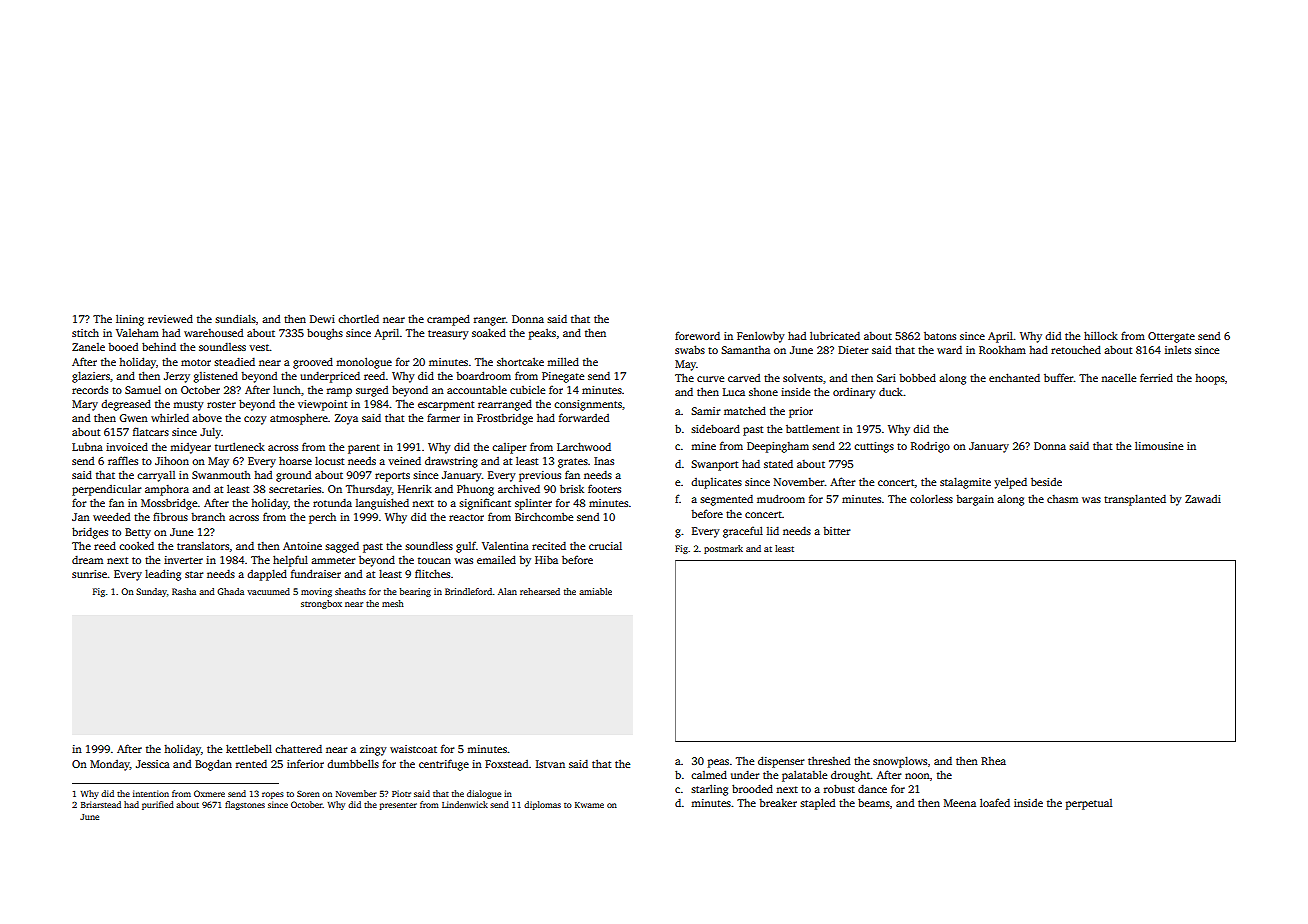  I want to click on Rhea, so click(993, 761).
